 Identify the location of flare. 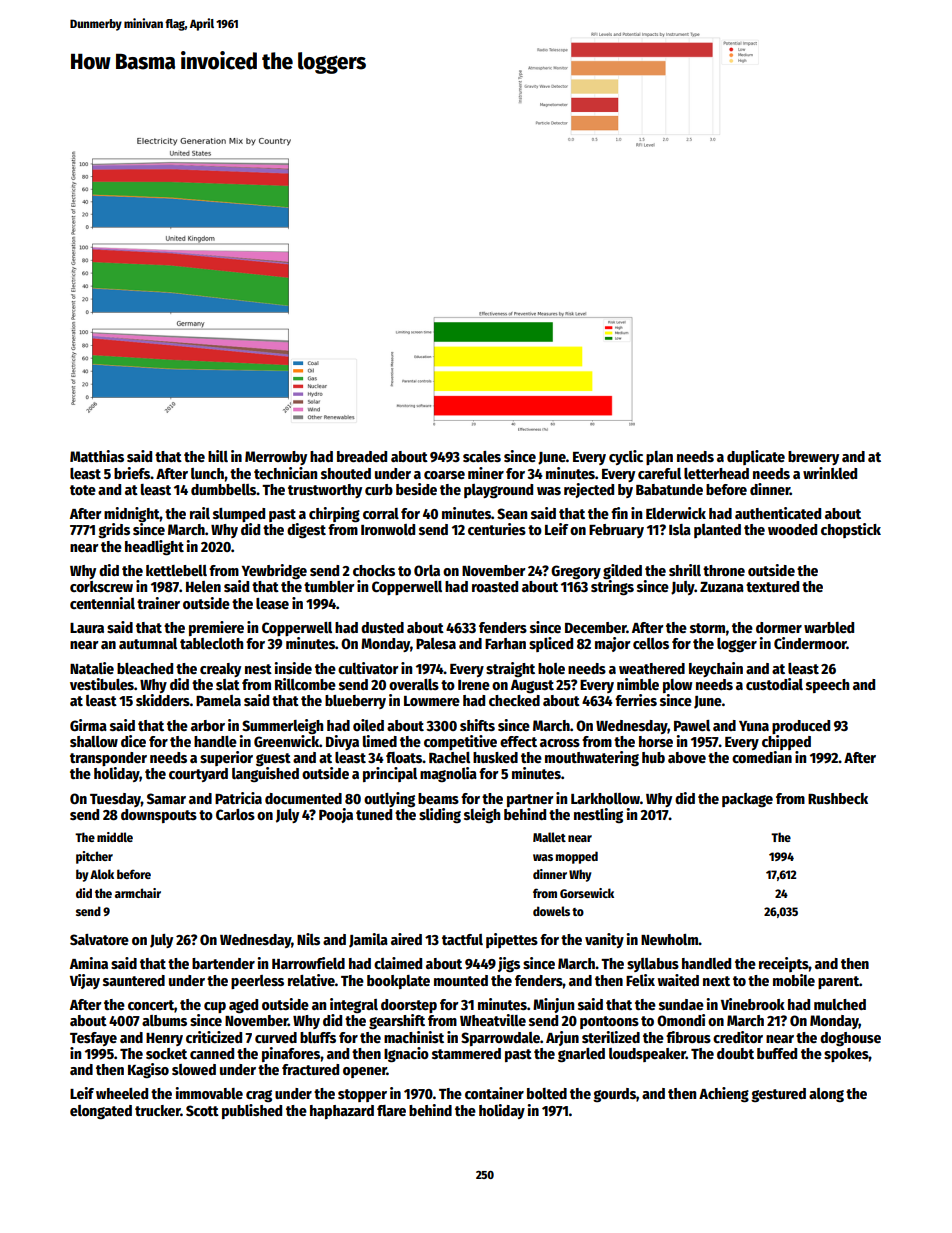
(391, 1110).
